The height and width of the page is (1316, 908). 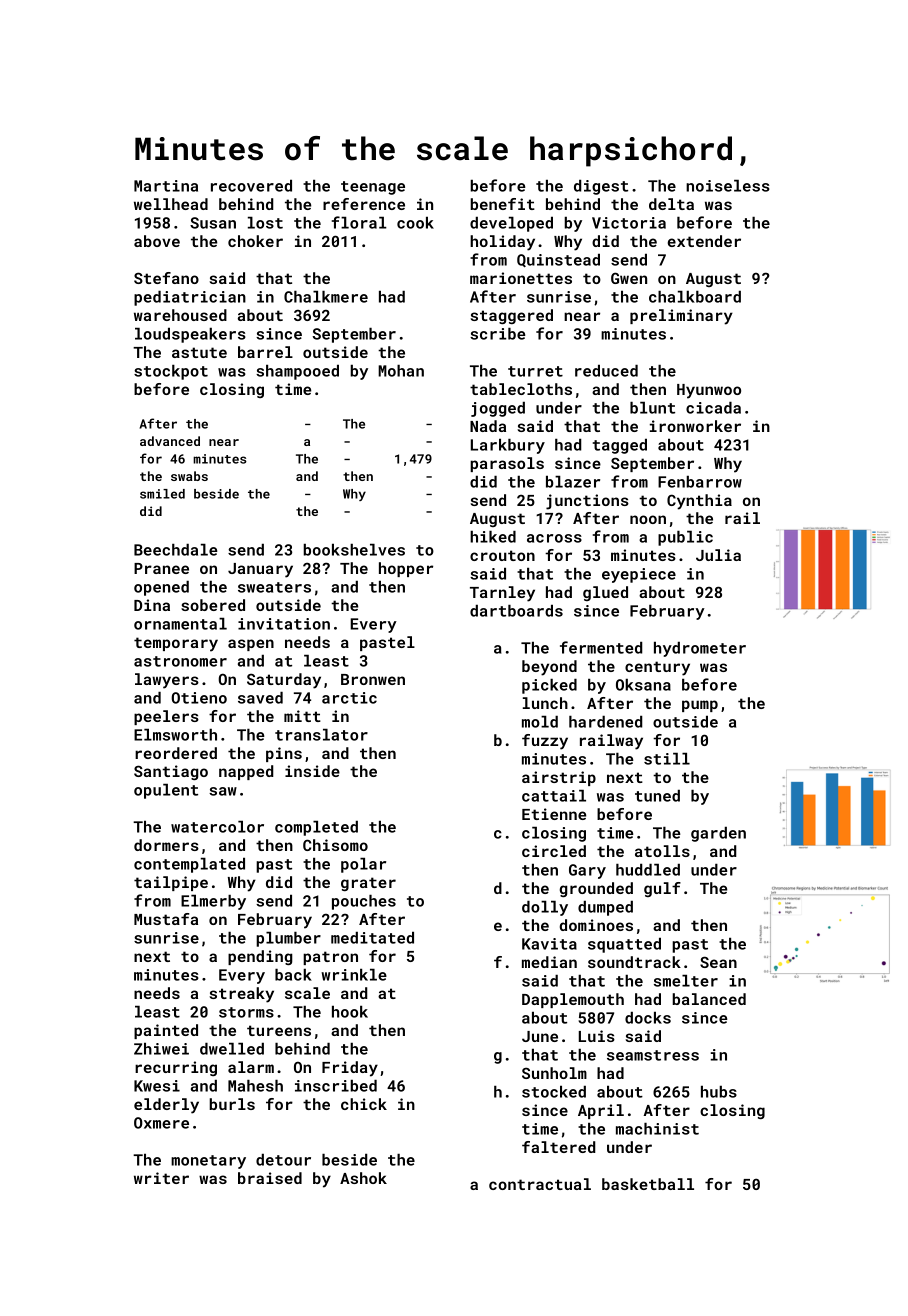 I want to click on digest, so click(x=601, y=187).
